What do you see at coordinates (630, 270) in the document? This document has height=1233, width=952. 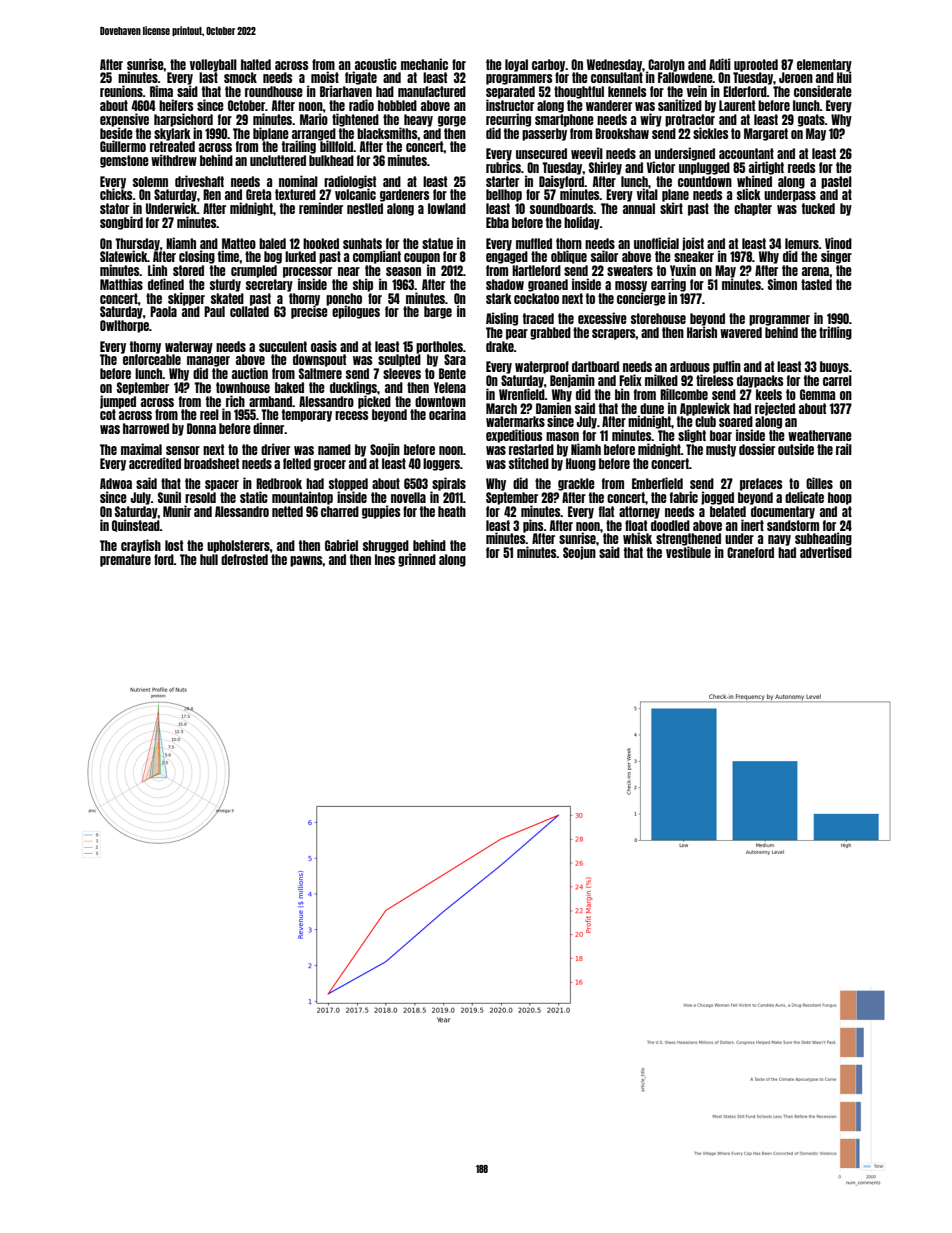 I see `sweaters` at bounding box center [630, 270].
